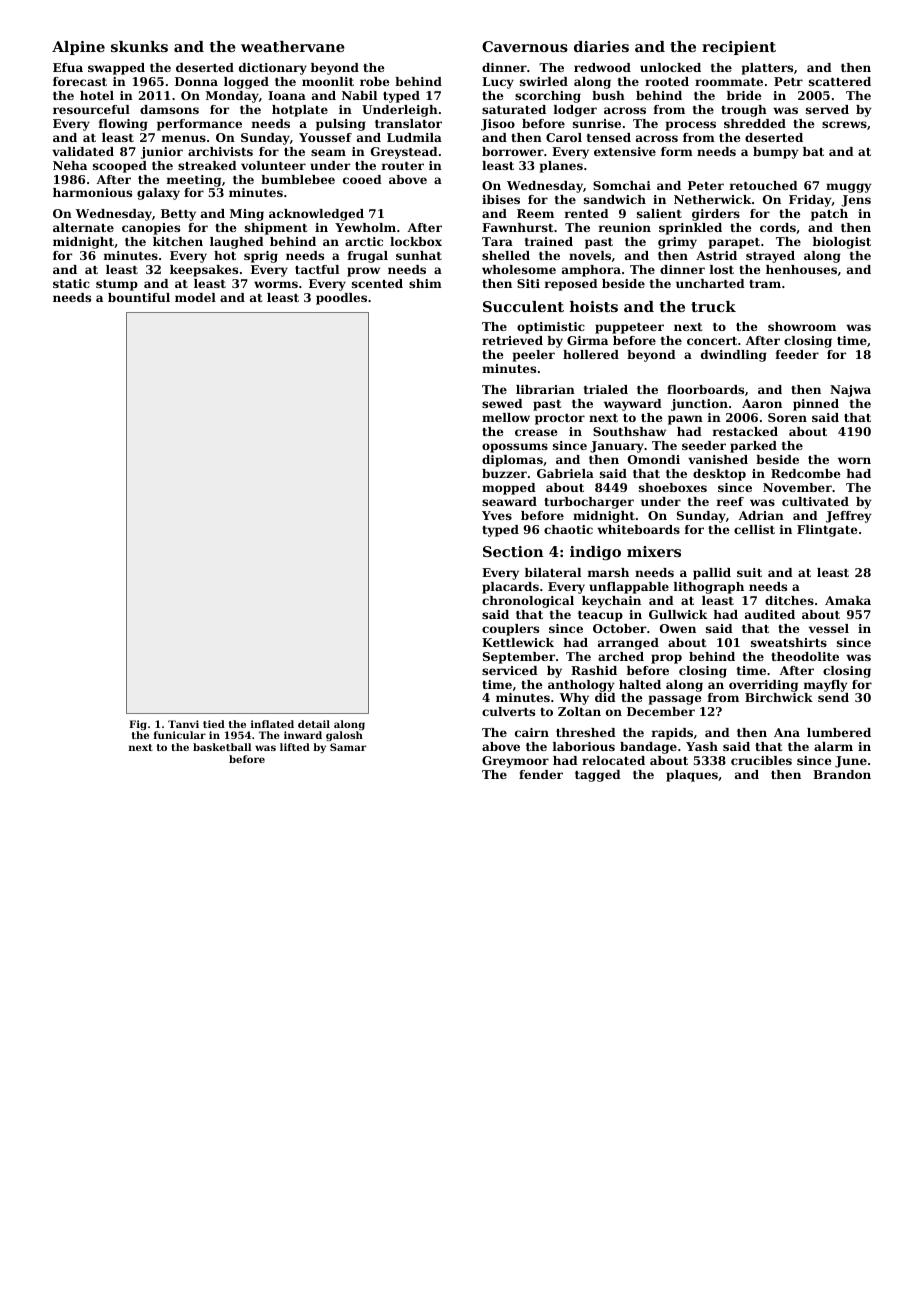 This page has width=924, height=1308. I want to click on placards, so click(510, 588).
